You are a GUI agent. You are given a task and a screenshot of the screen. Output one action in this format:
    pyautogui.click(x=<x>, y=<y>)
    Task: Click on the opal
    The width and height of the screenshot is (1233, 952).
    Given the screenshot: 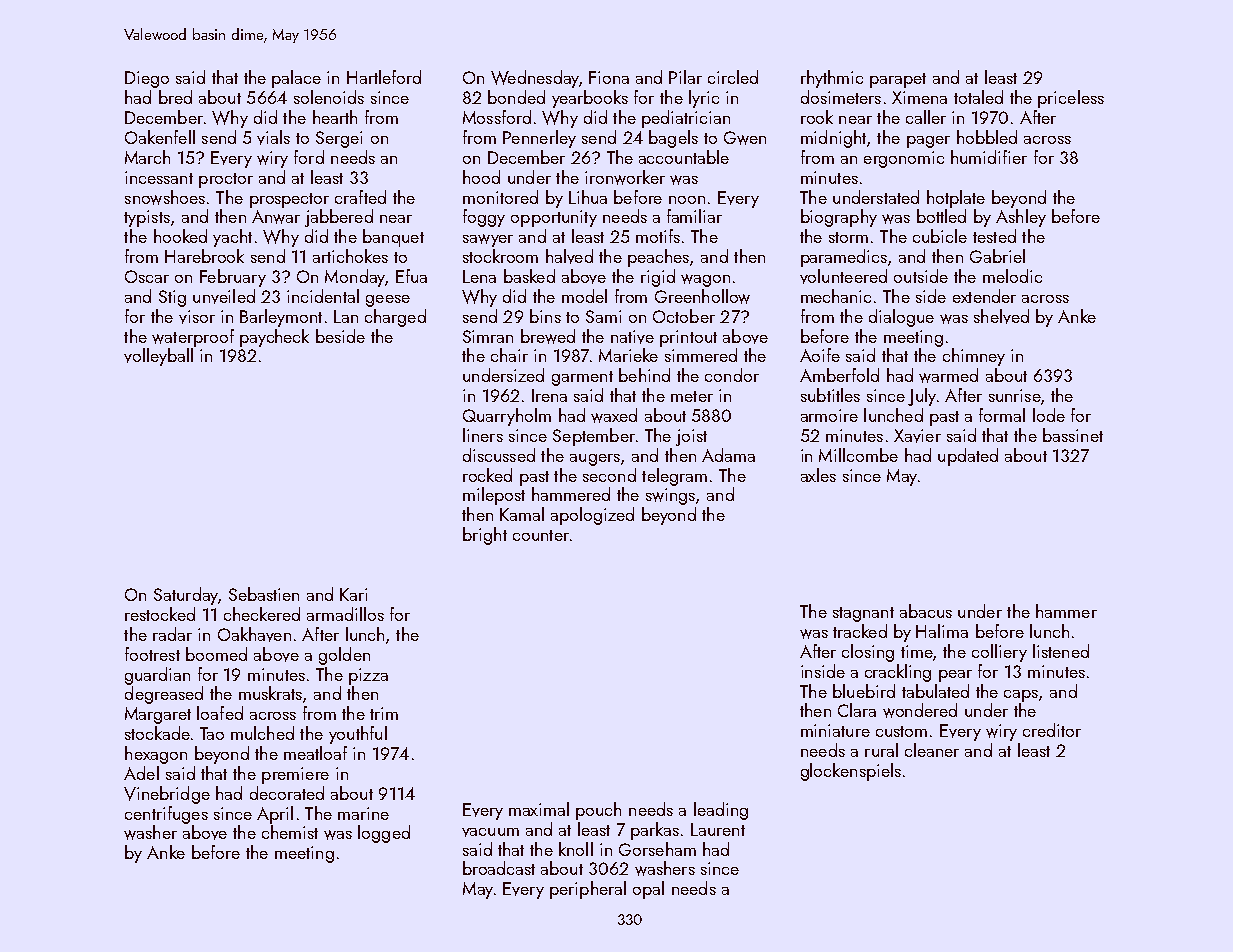 What is the action you would take?
    pyautogui.click(x=648, y=890)
